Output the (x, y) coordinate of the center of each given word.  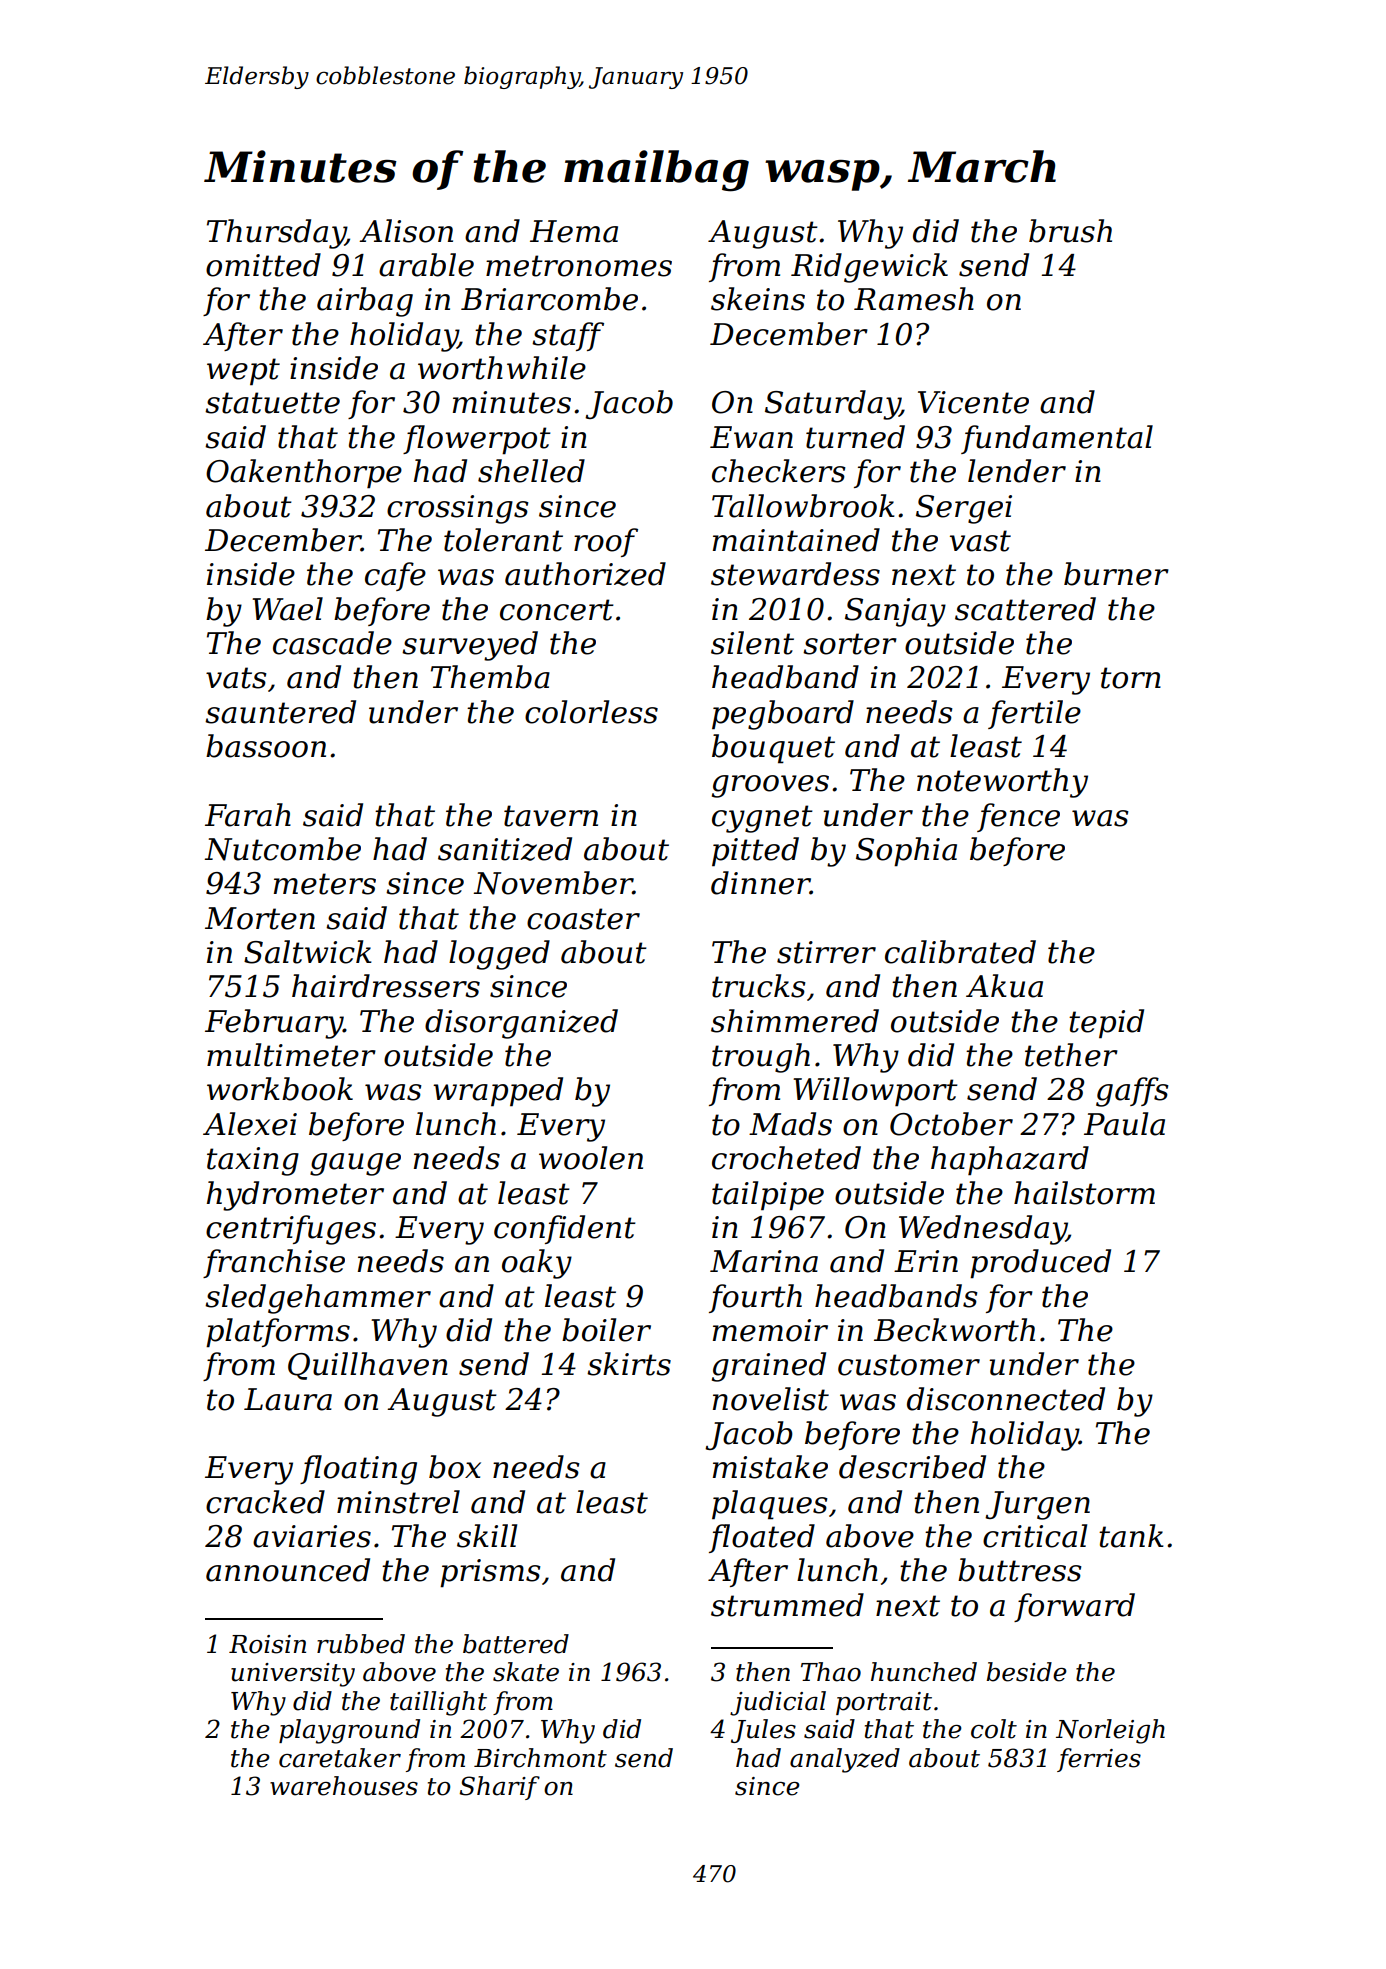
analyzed (845, 1760)
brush (1070, 231)
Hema (574, 231)
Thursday (276, 234)
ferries (1099, 1760)
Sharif (500, 1788)
